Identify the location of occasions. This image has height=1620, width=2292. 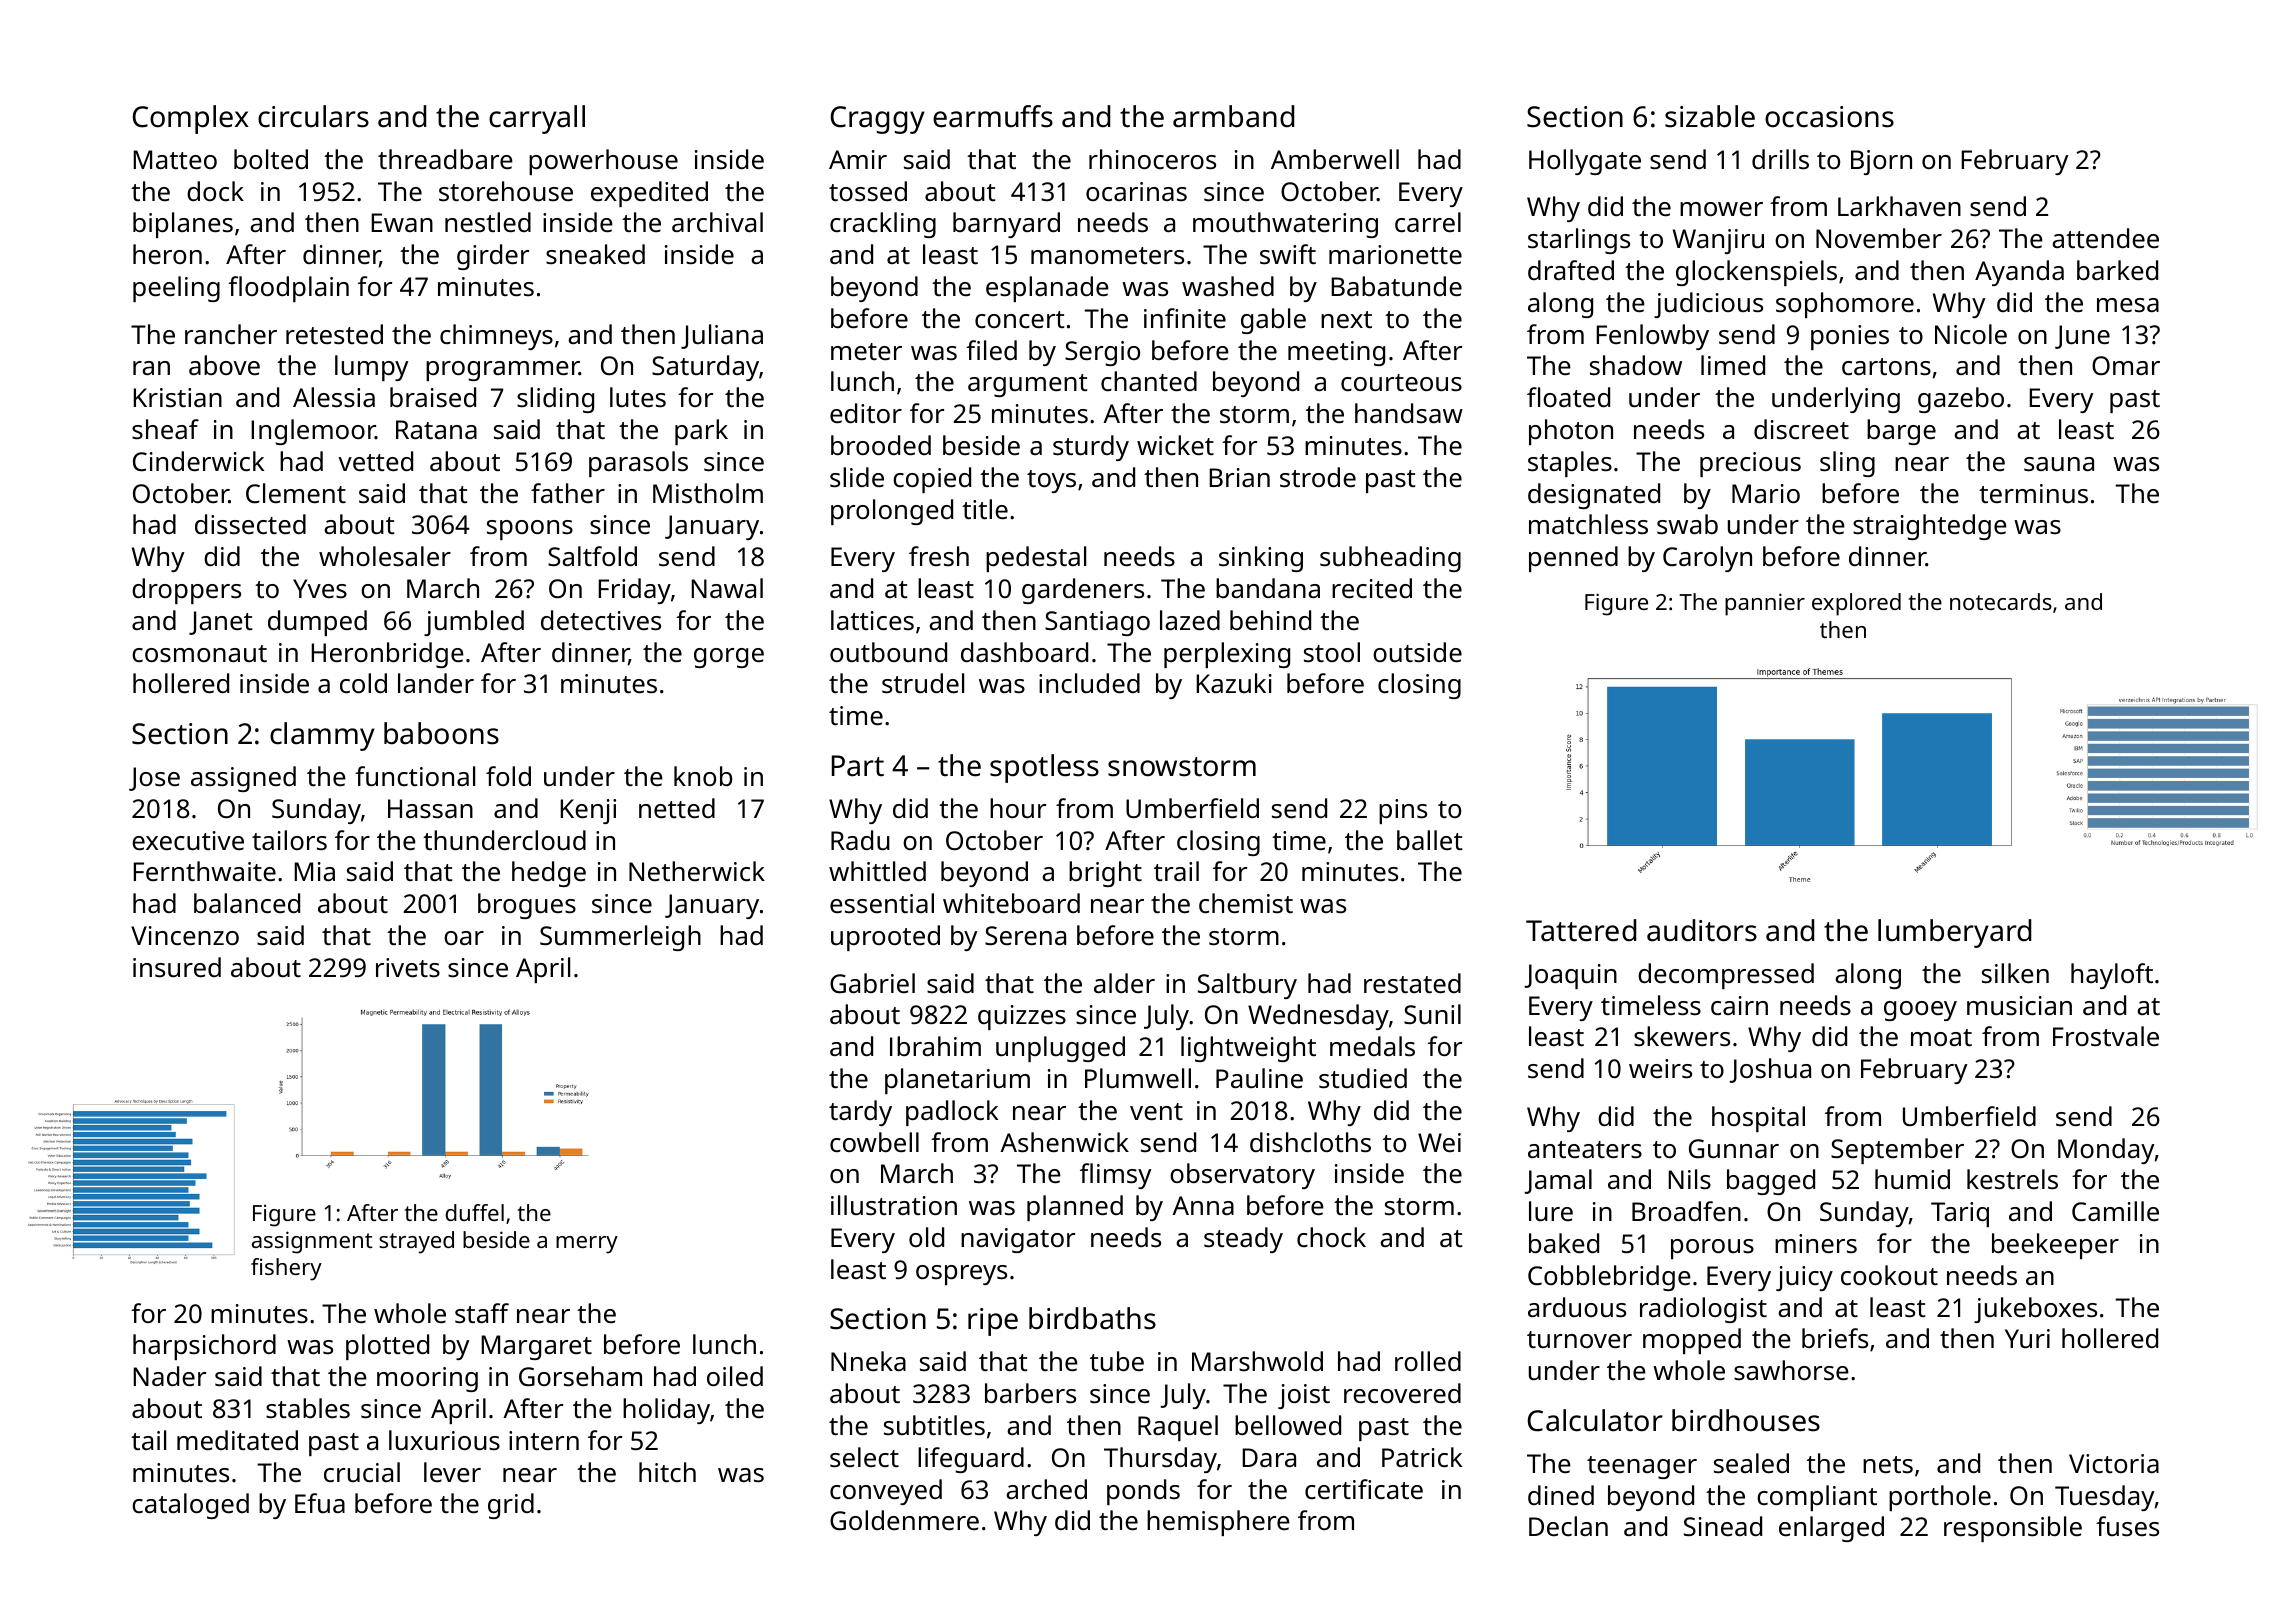
(1829, 117).
